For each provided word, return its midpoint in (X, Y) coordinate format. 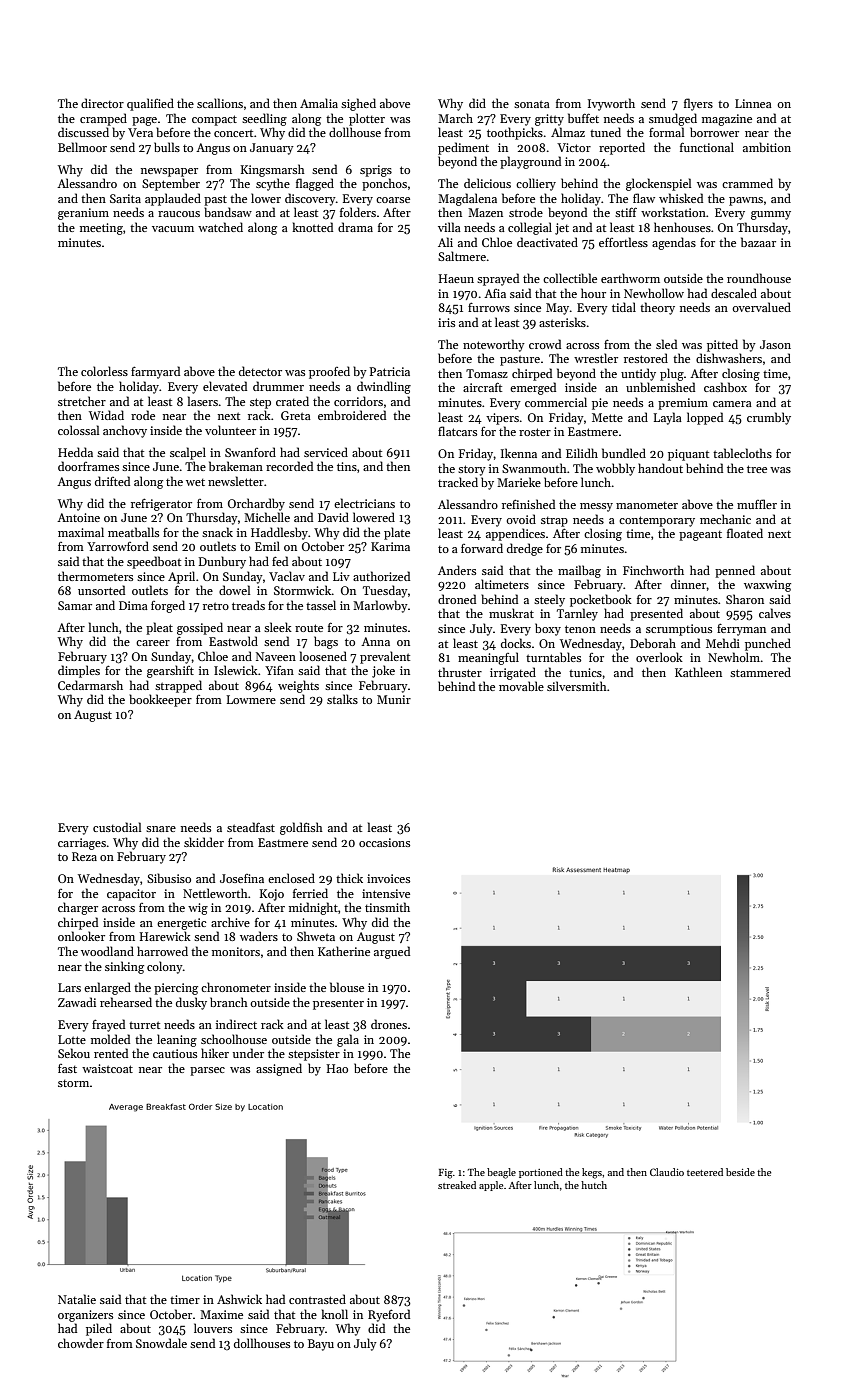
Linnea (753, 103)
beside (740, 1172)
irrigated (513, 673)
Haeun (456, 278)
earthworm (630, 278)
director (102, 103)
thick (349, 878)
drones (389, 1024)
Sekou (74, 1053)
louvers (213, 1328)
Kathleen (698, 672)
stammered (760, 672)
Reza (84, 856)
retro (216, 606)
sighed (358, 104)
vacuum (173, 229)
